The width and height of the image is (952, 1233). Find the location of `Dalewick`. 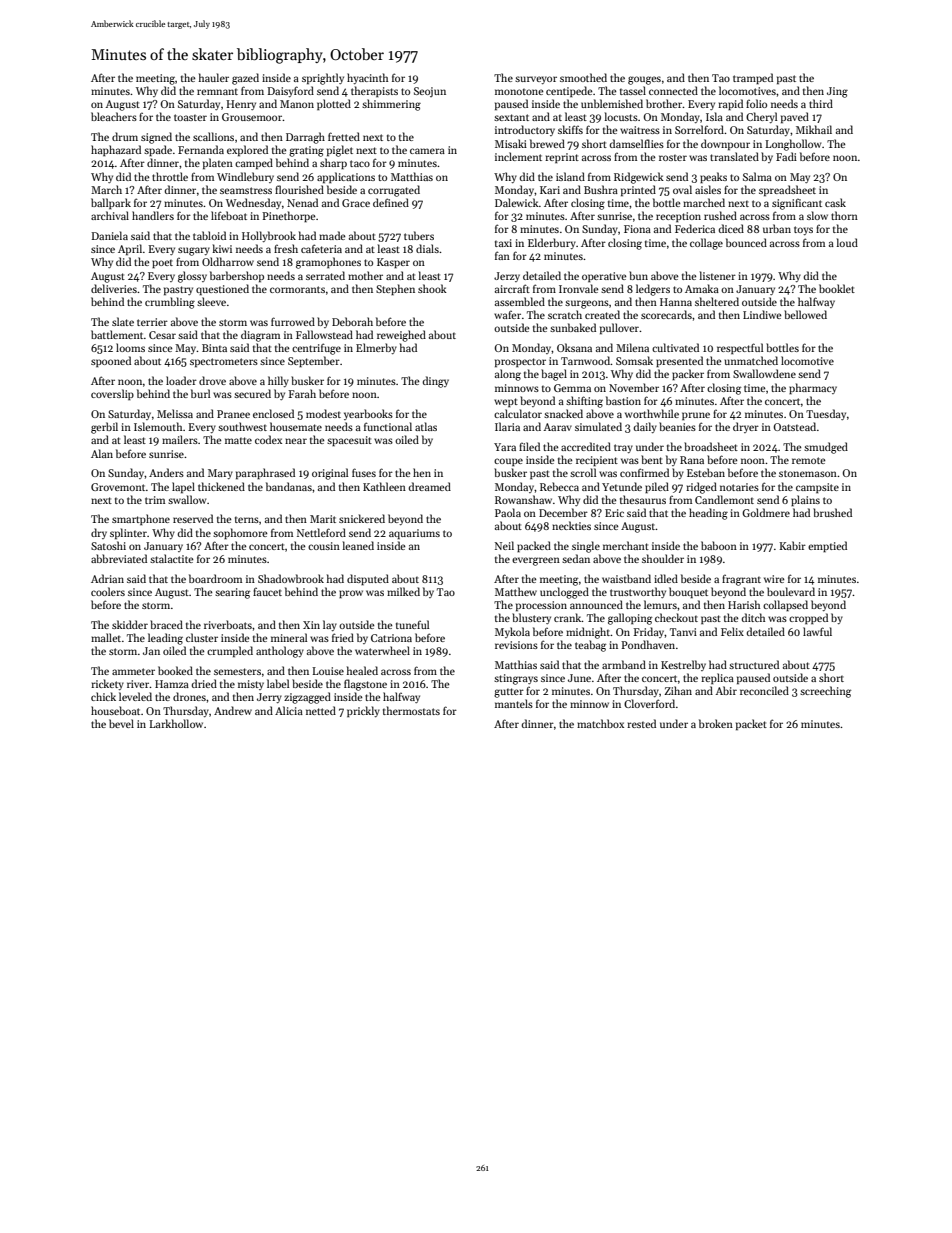

Dalewick is located at coordinates (517, 202).
